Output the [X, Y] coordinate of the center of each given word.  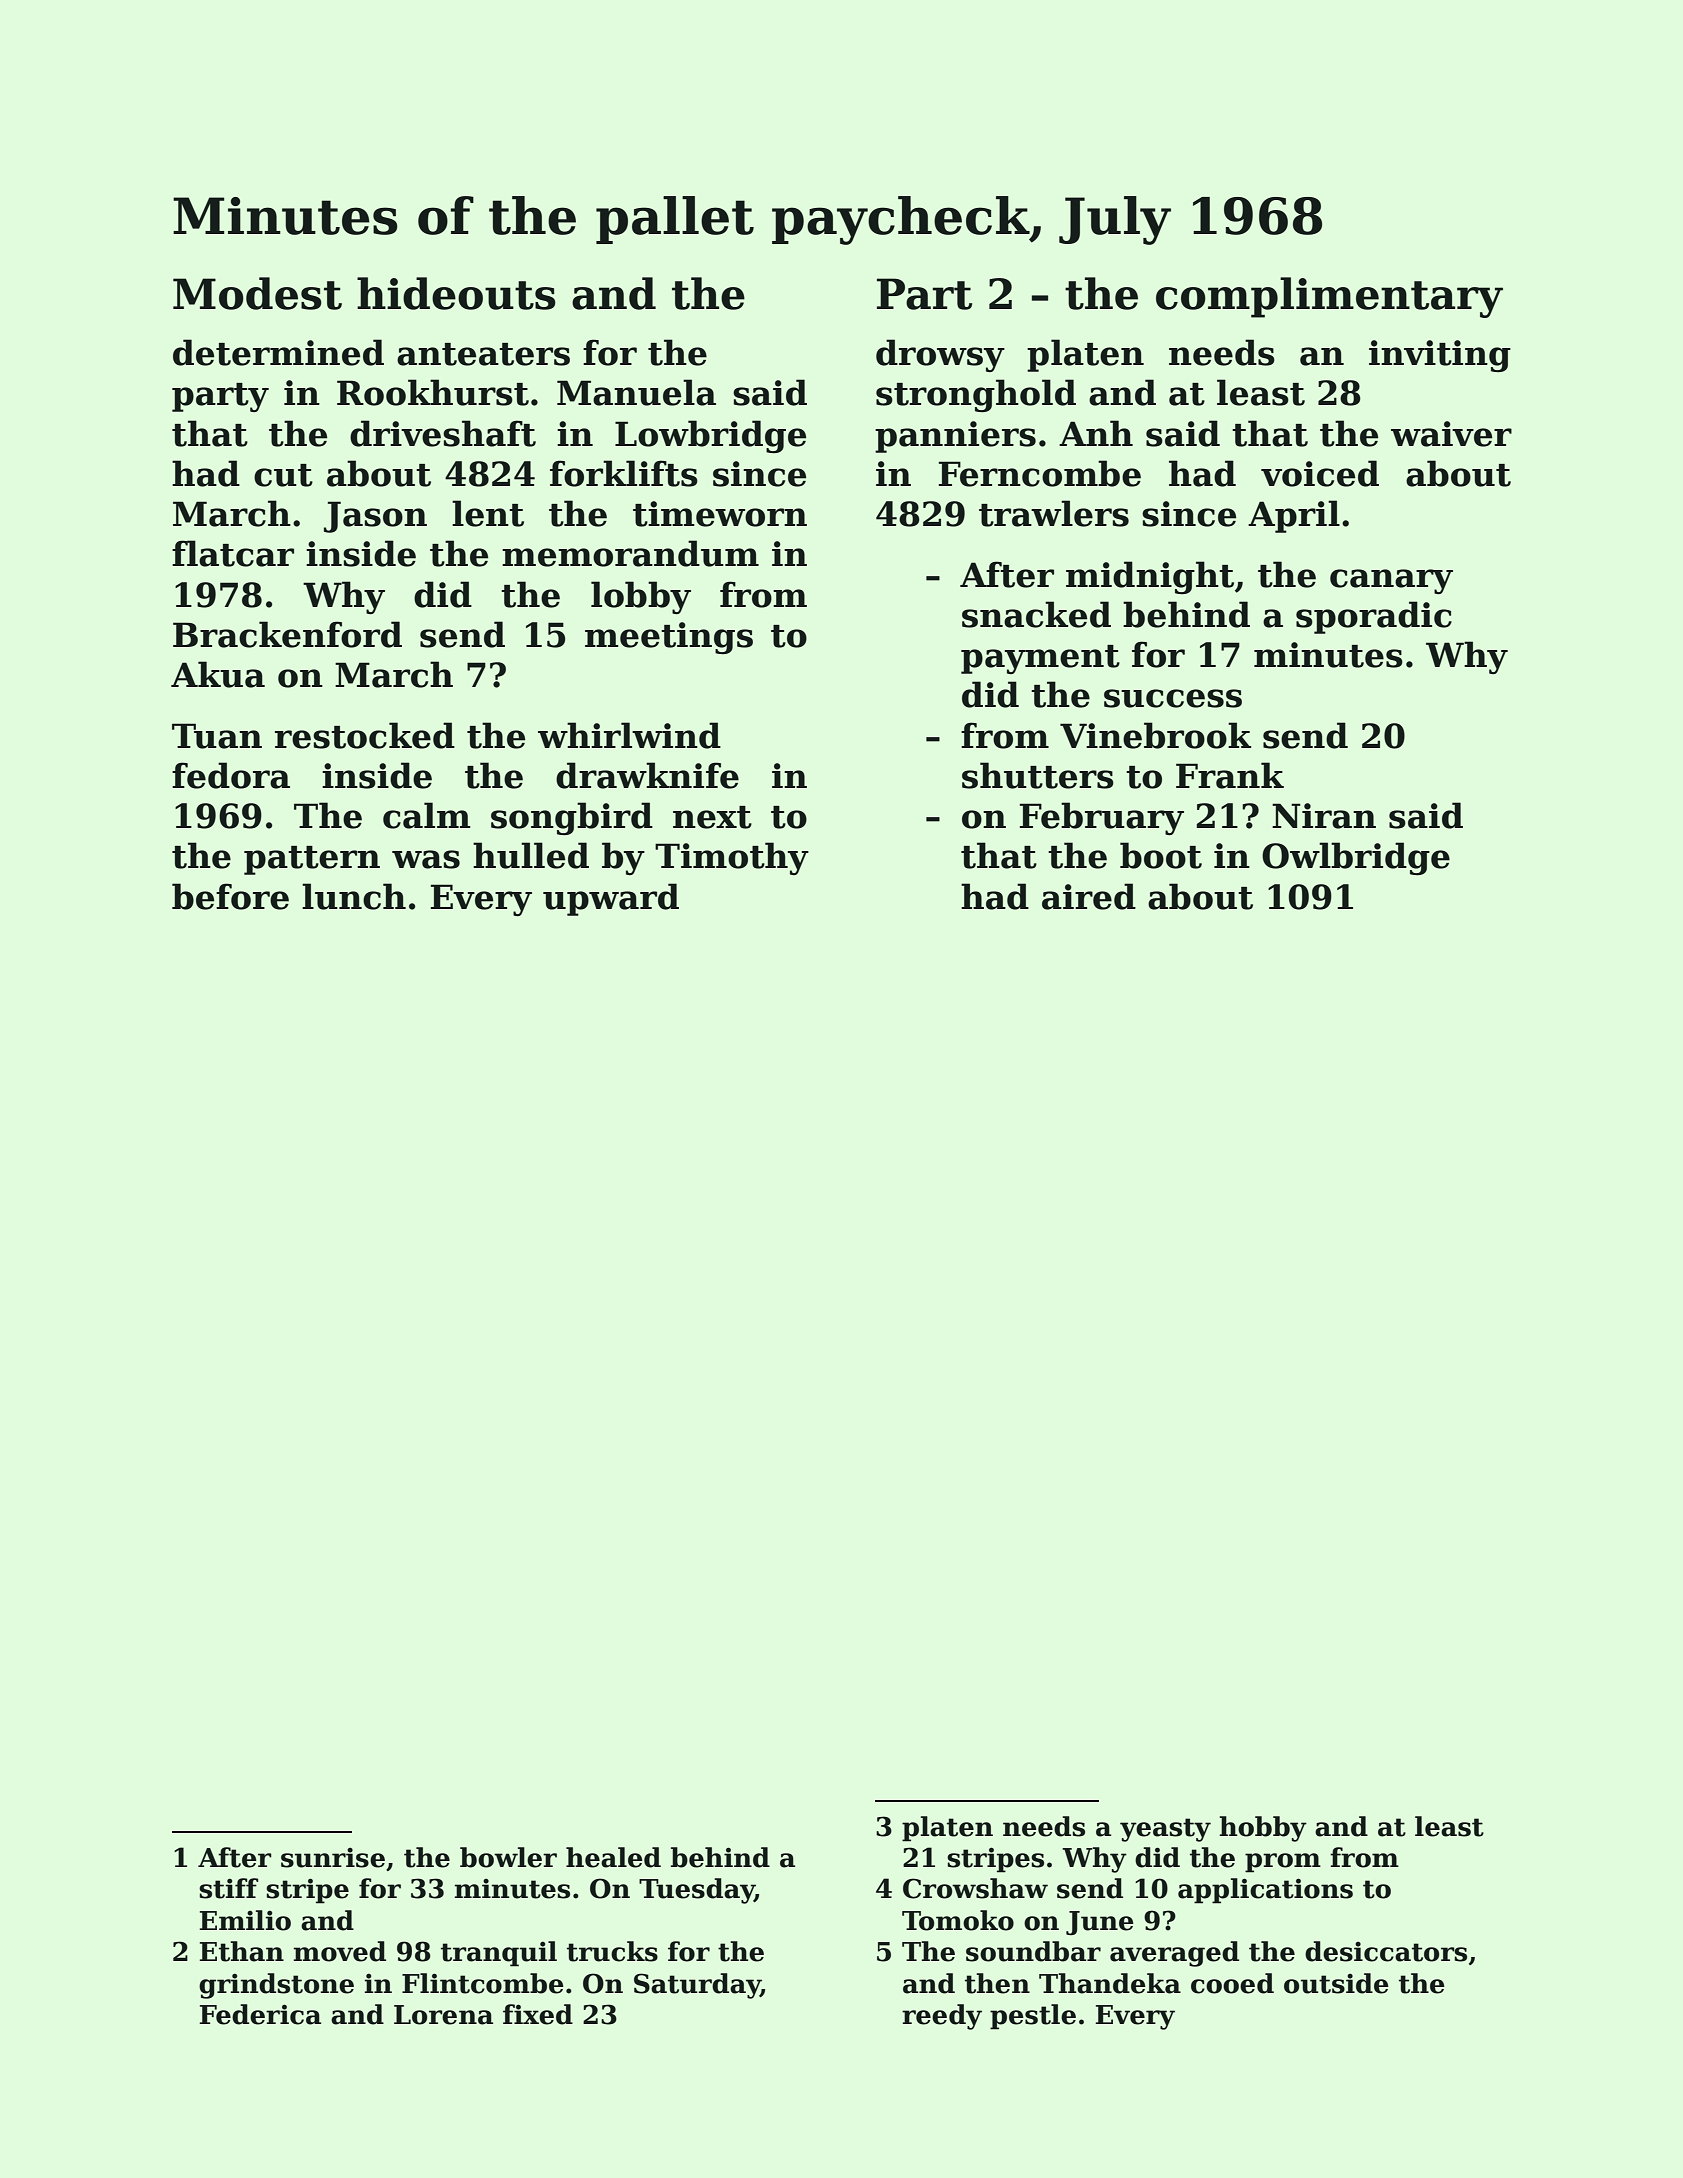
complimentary [1329, 297]
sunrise [333, 1858]
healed [613, 1857]
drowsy [940, 355]
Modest [257, 293]
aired [1089, 896]
